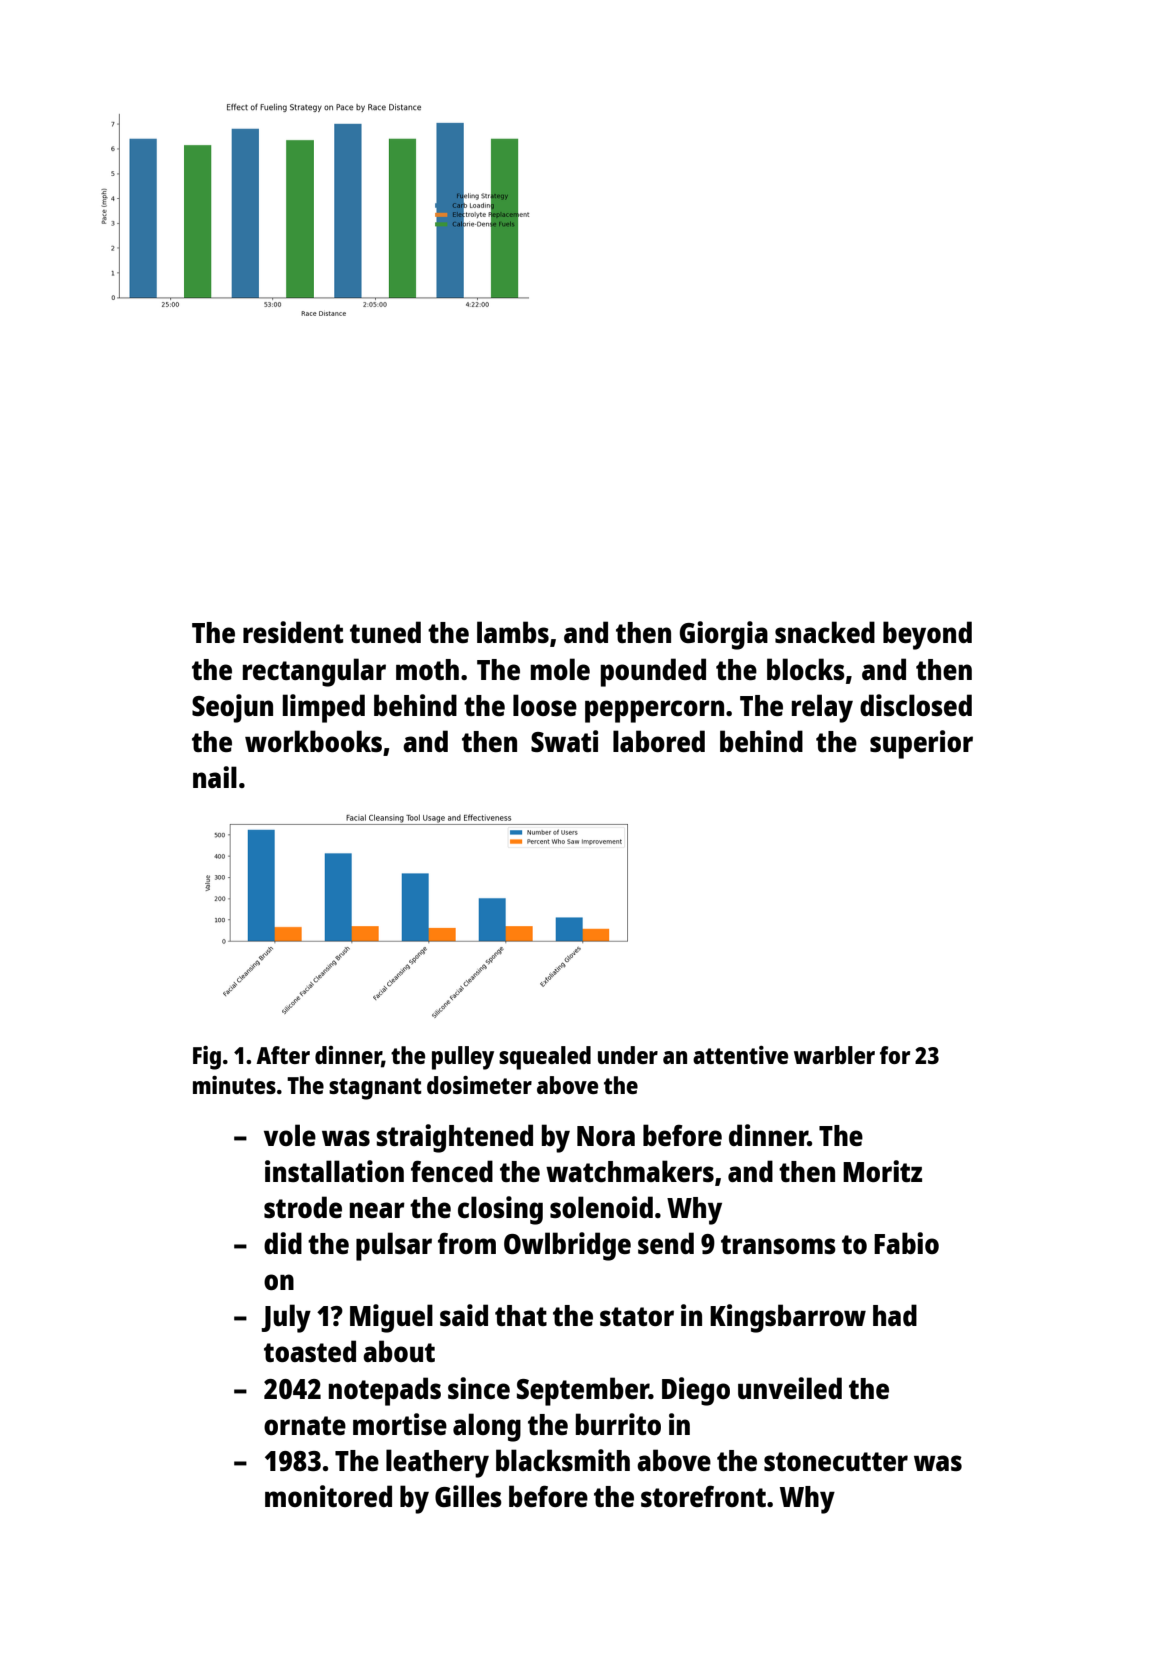 The width and height of the document is (1165, 1654). I want to click on Moritz, so click(882, 1171).
